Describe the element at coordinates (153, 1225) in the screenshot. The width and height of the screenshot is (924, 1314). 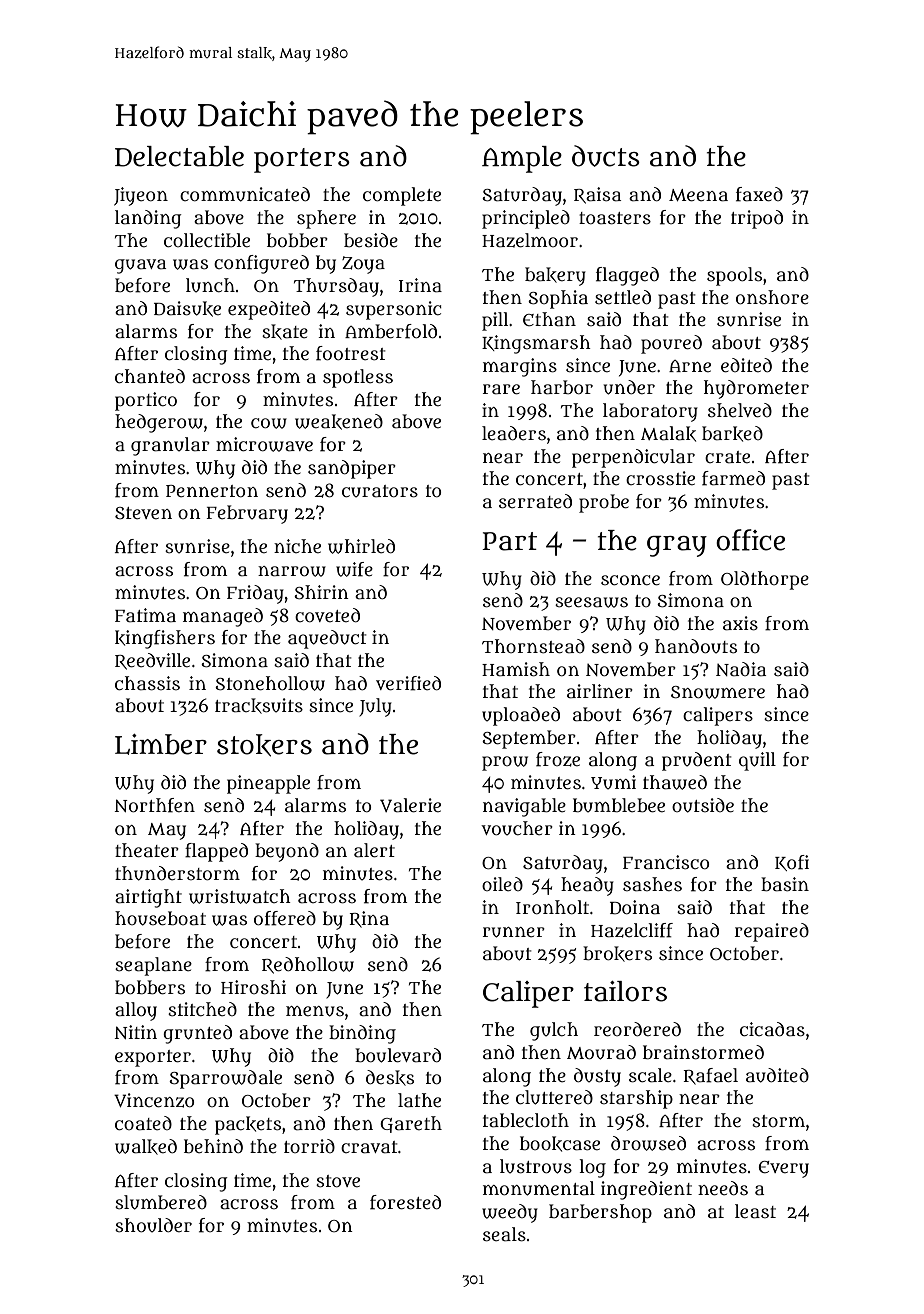
I see `shoulder` at that location.
